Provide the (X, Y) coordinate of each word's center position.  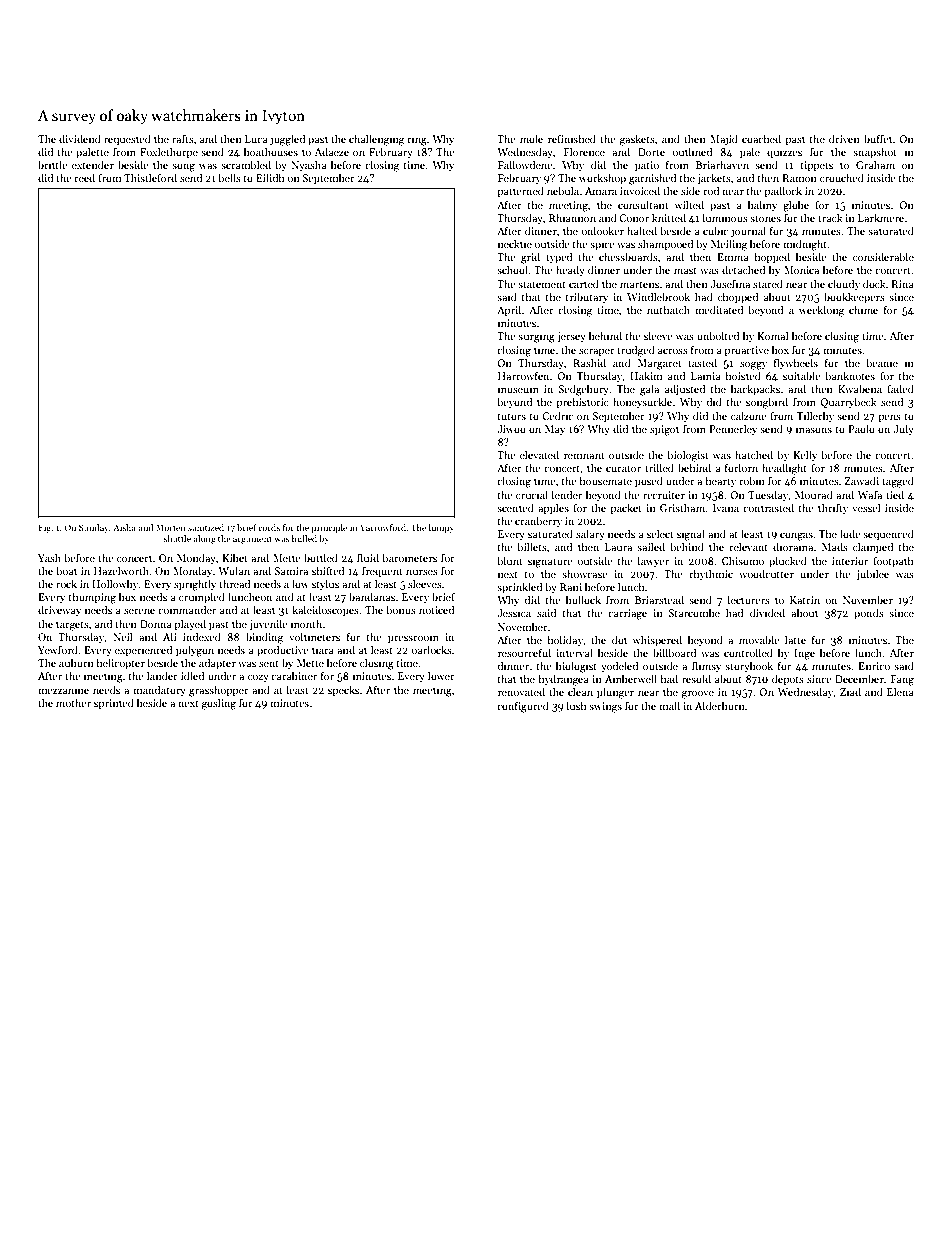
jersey (571, 337)
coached (761, 138)
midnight (805, 245)
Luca (256, 139)
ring (417, 140)
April (509, 310)
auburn (76, 662)
